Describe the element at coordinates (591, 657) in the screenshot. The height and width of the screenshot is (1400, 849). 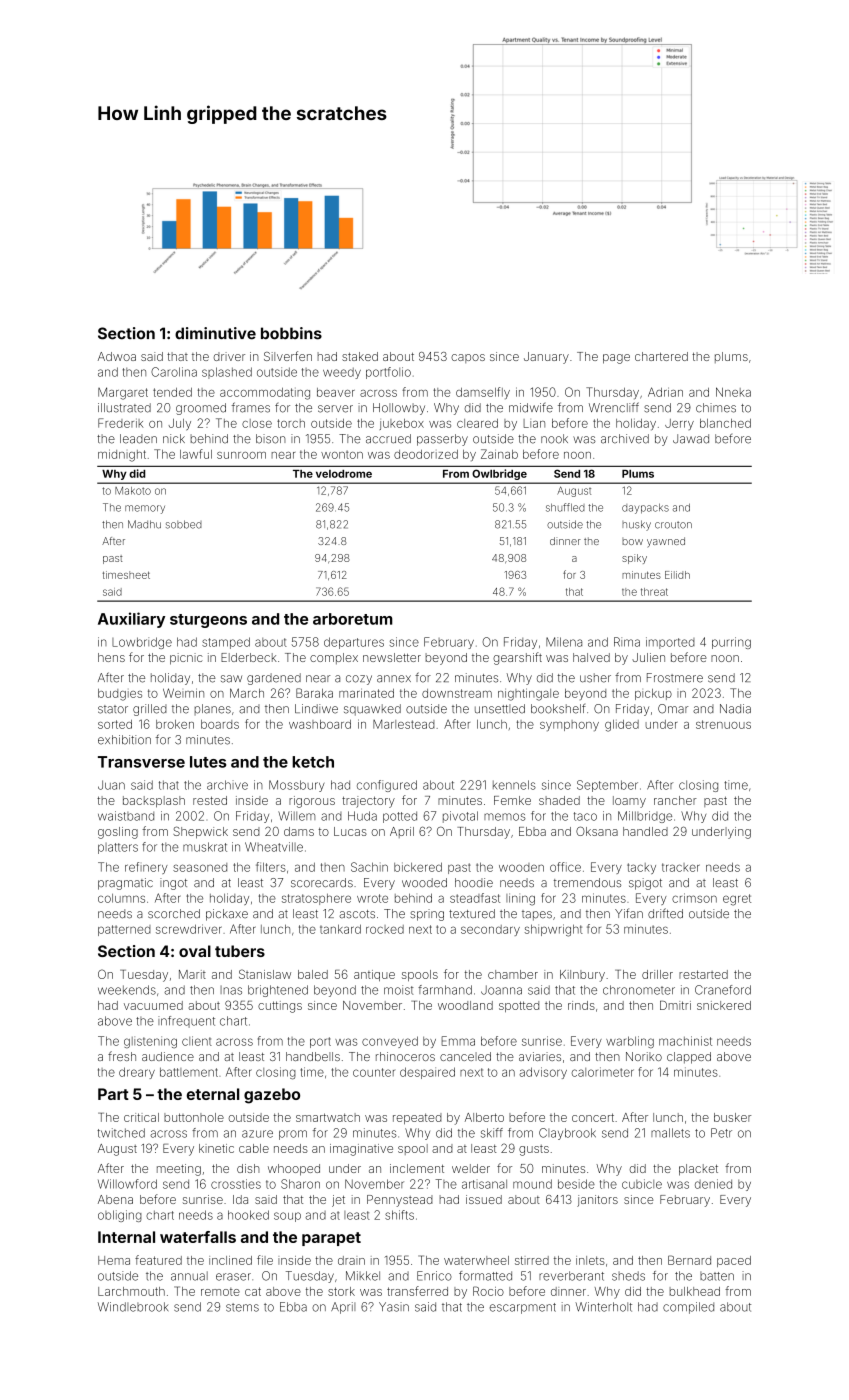
I see `halved` at that location.
